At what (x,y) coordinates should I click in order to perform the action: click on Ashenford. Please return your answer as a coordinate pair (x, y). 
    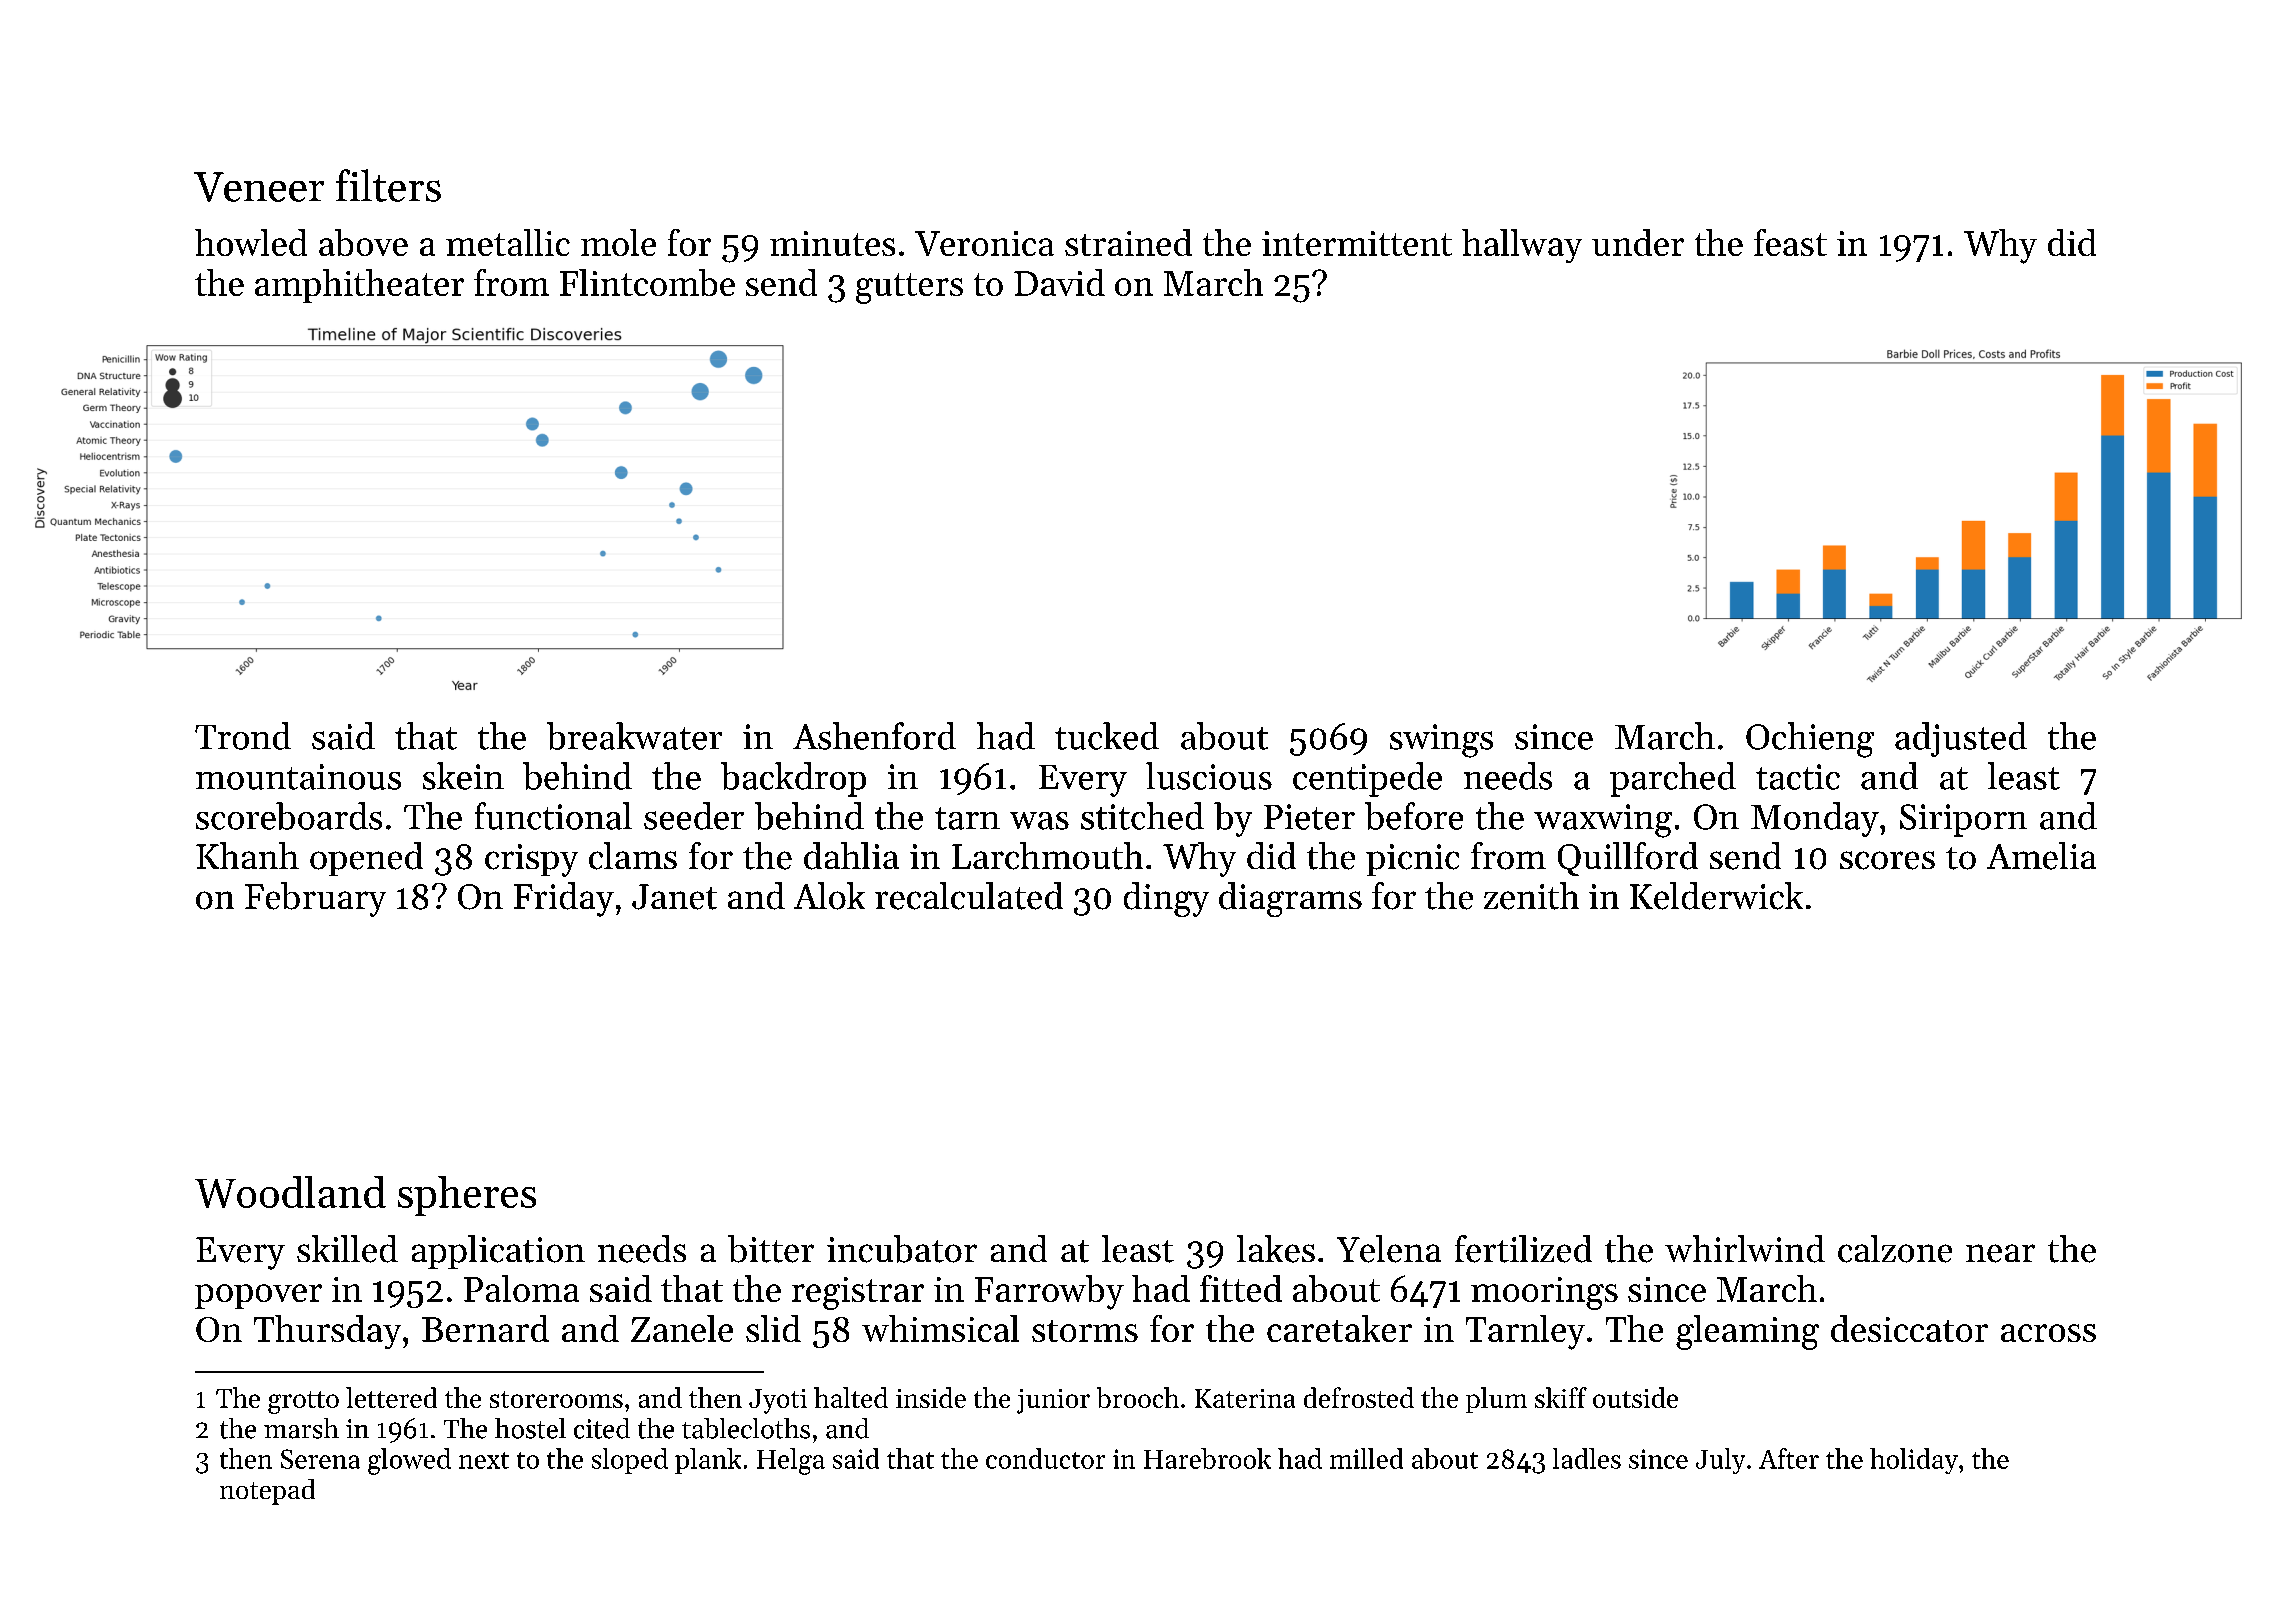
    Looking at the image, I should click on (874, 736).
